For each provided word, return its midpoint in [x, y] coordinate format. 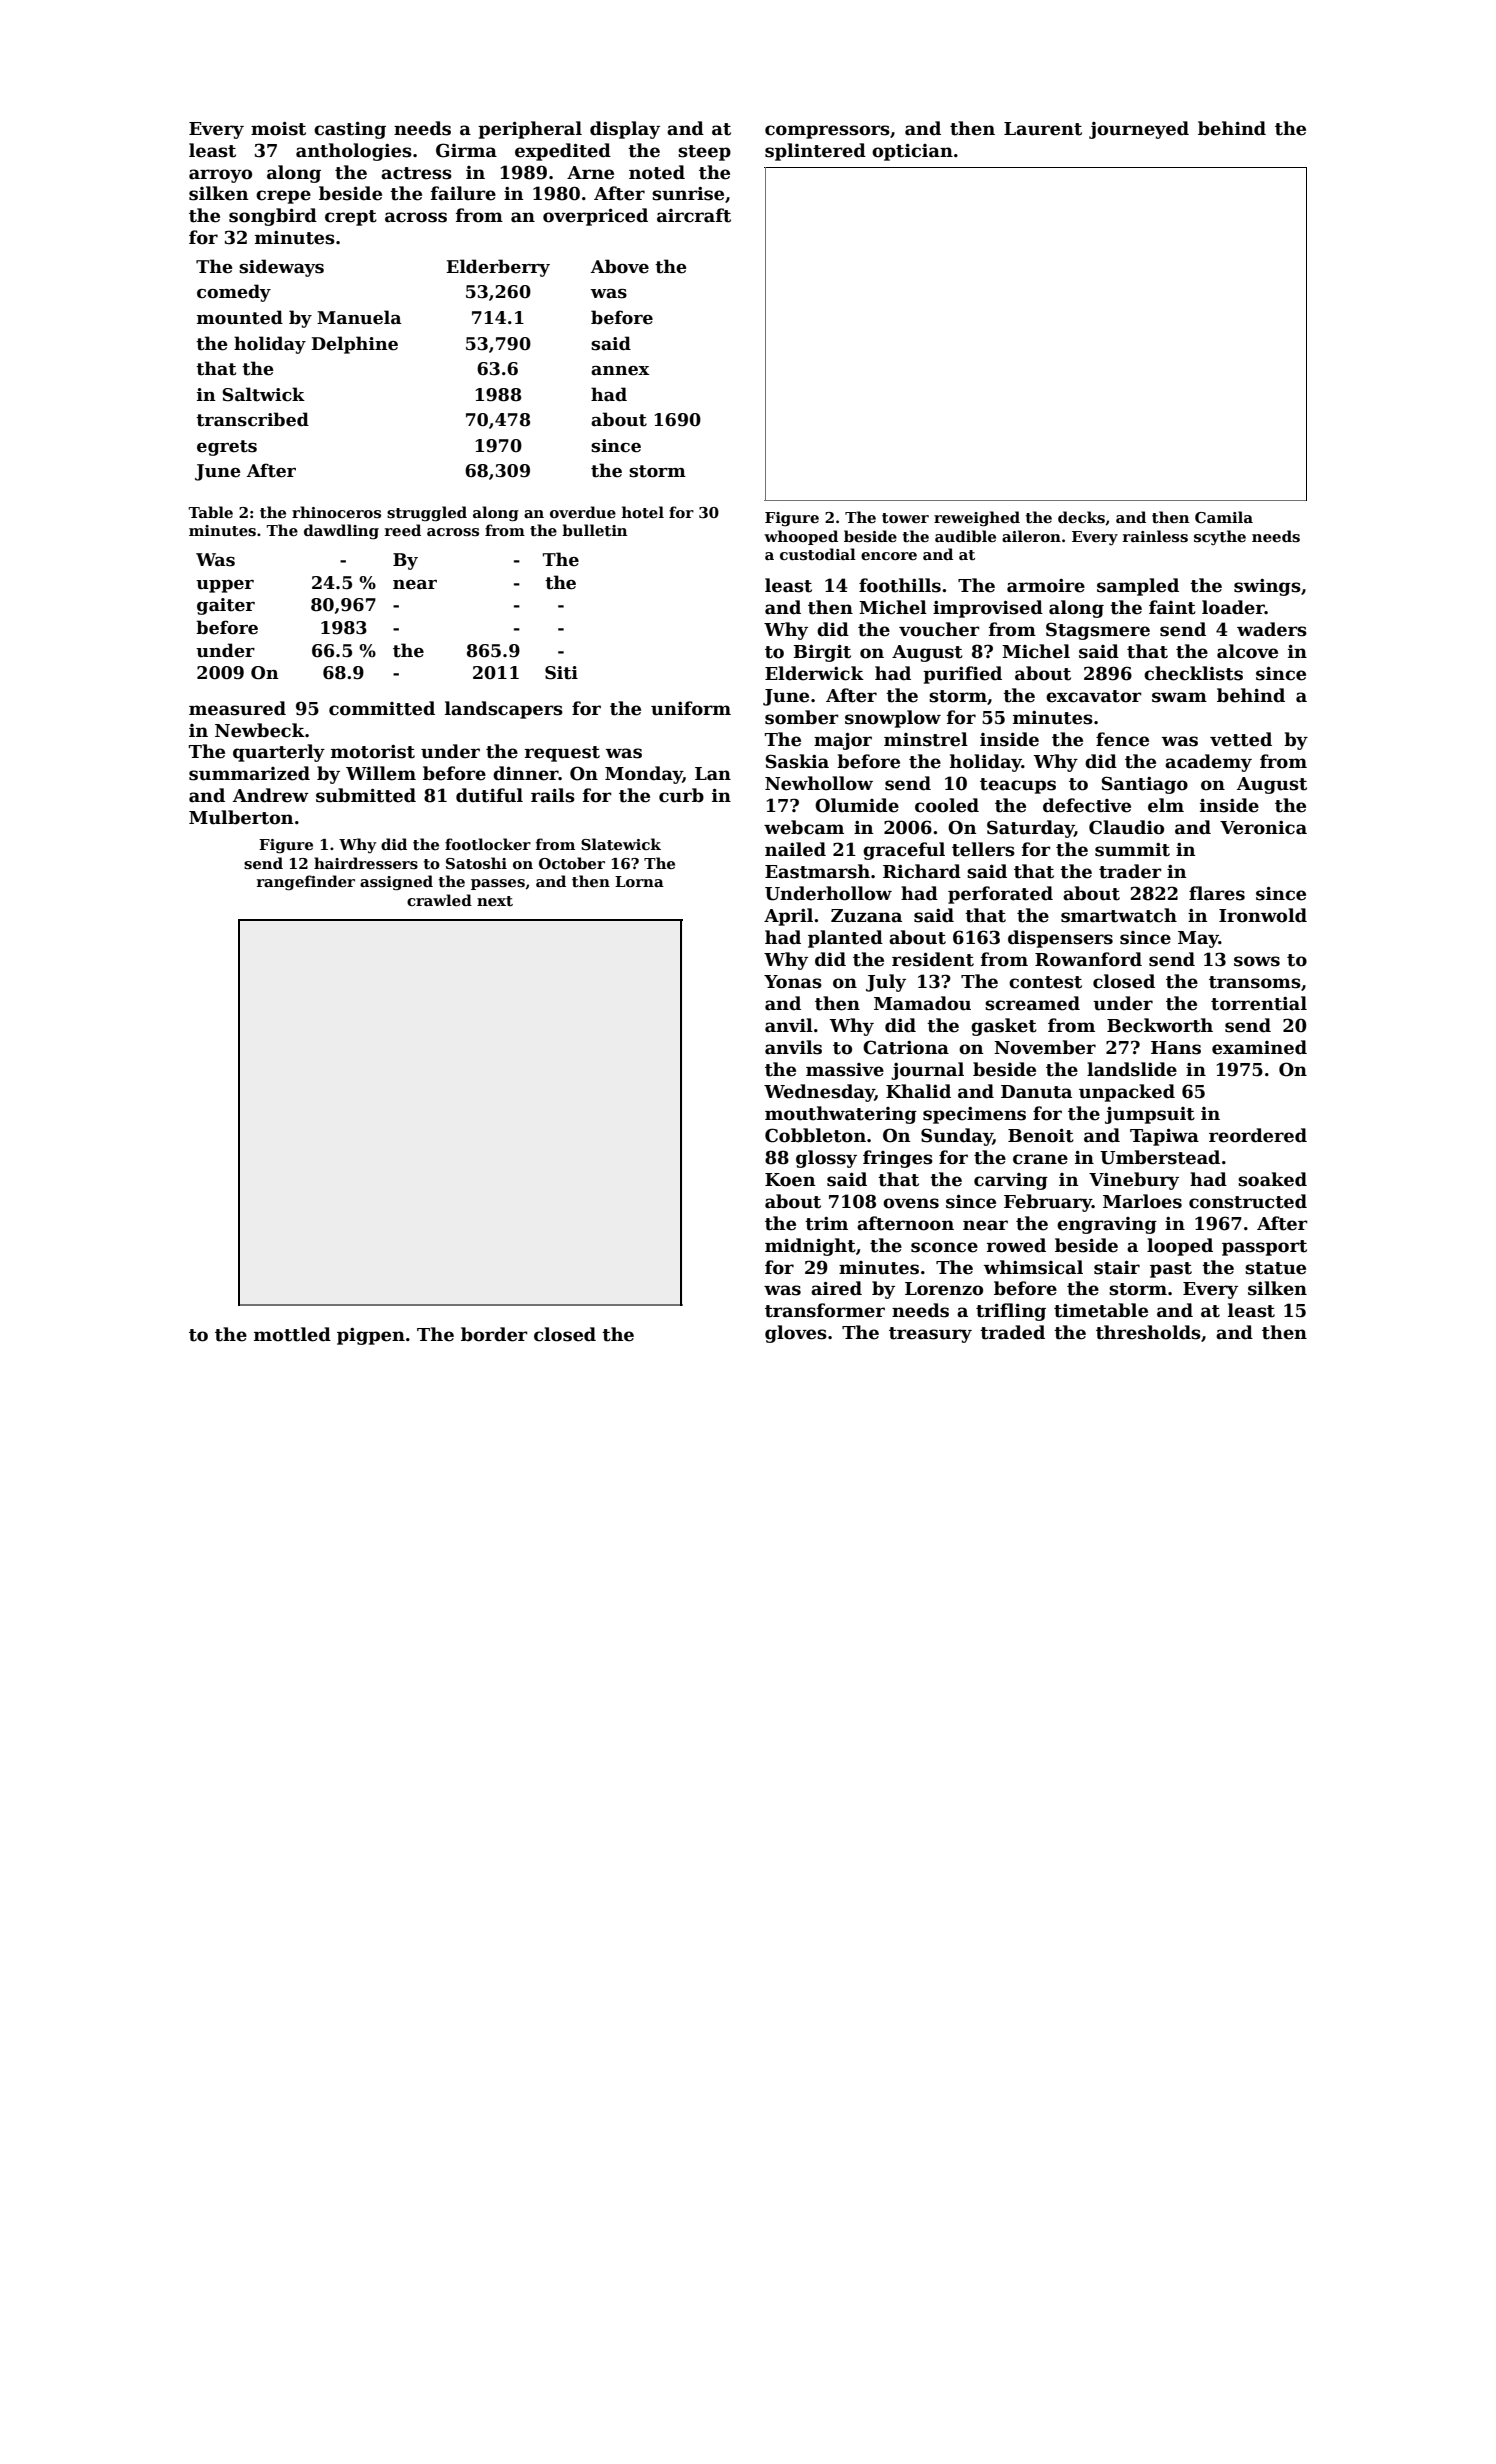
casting [350, 130]
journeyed [1139, 130]
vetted [1241, 739]
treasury [930, 1335]
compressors [827, 132]
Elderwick [814, 673]
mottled [292, 1334]
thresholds [1148, 1332]
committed [382, 708]
